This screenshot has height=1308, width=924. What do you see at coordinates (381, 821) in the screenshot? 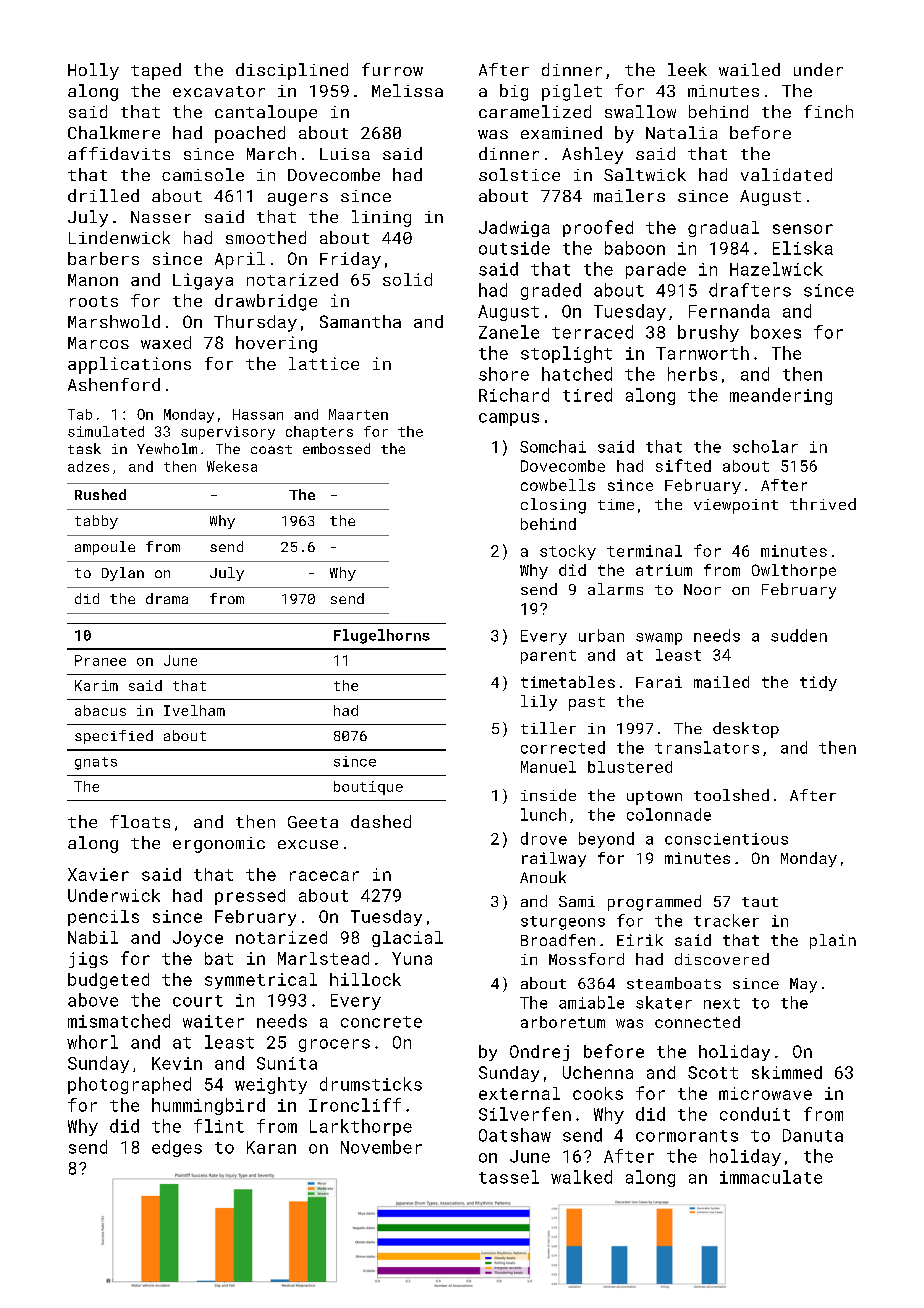
I see `dashed` at bounding box center [381, 821].
